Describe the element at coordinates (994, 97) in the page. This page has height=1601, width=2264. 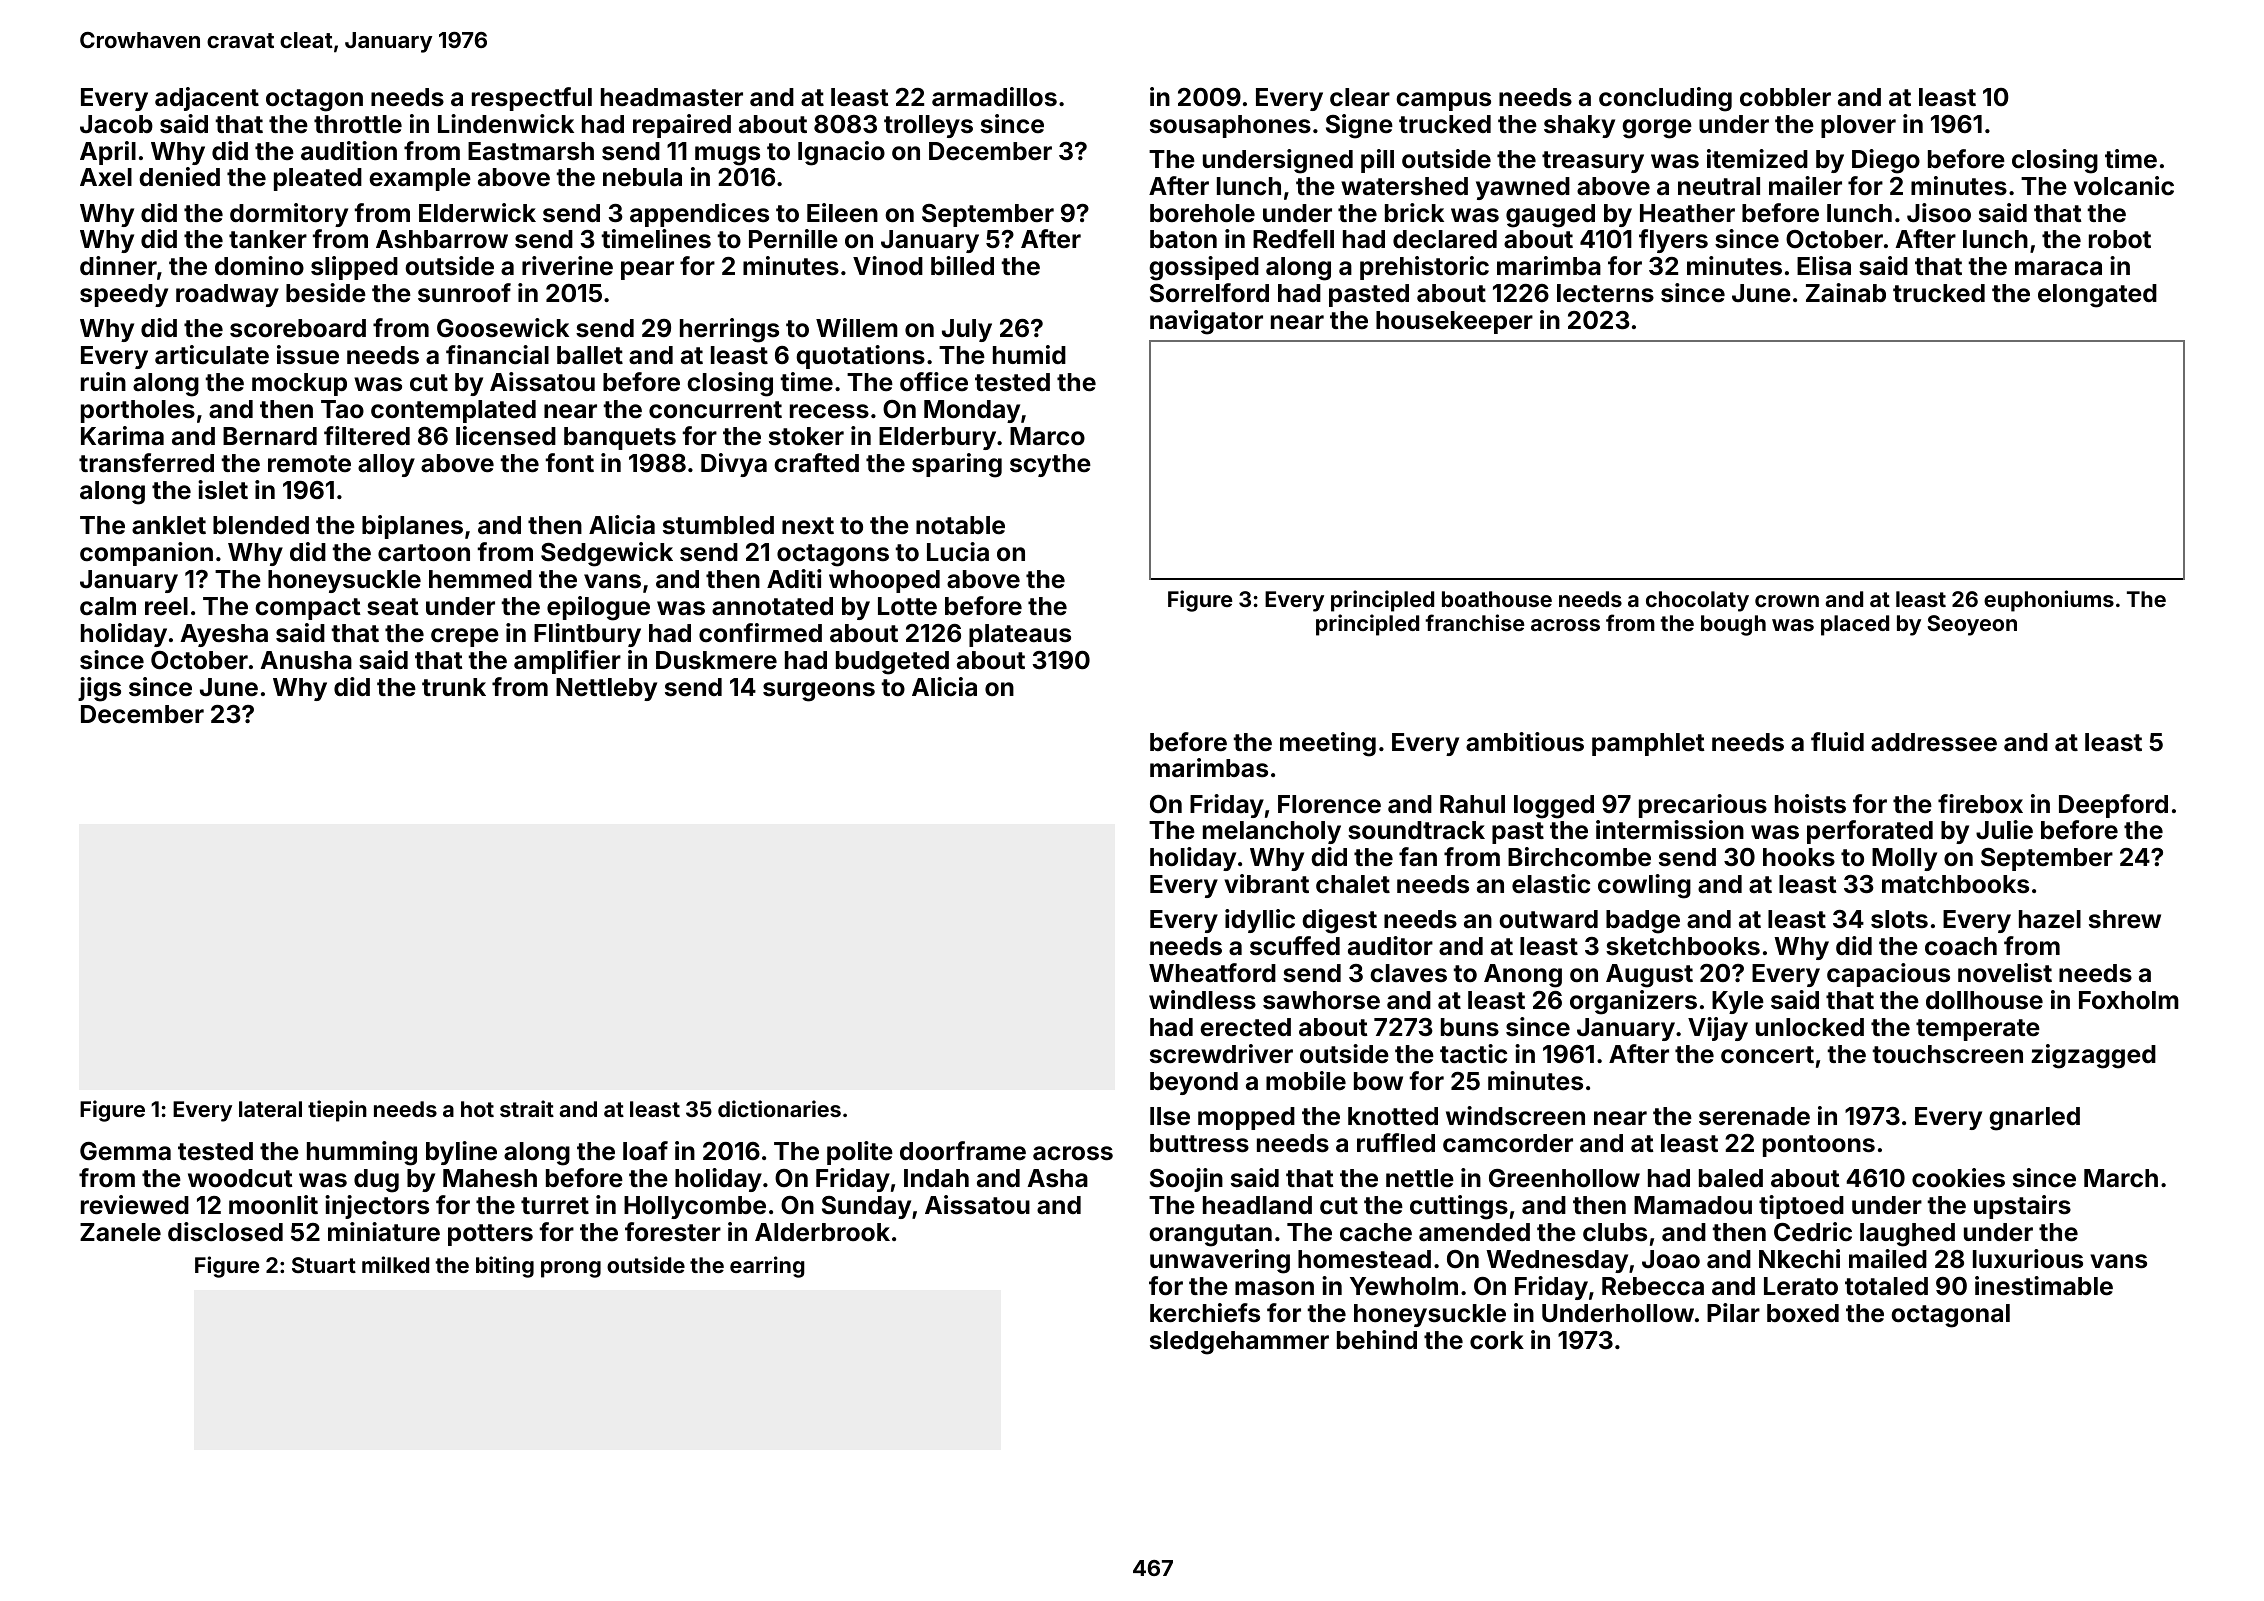
I see `armadillos` at that location.
